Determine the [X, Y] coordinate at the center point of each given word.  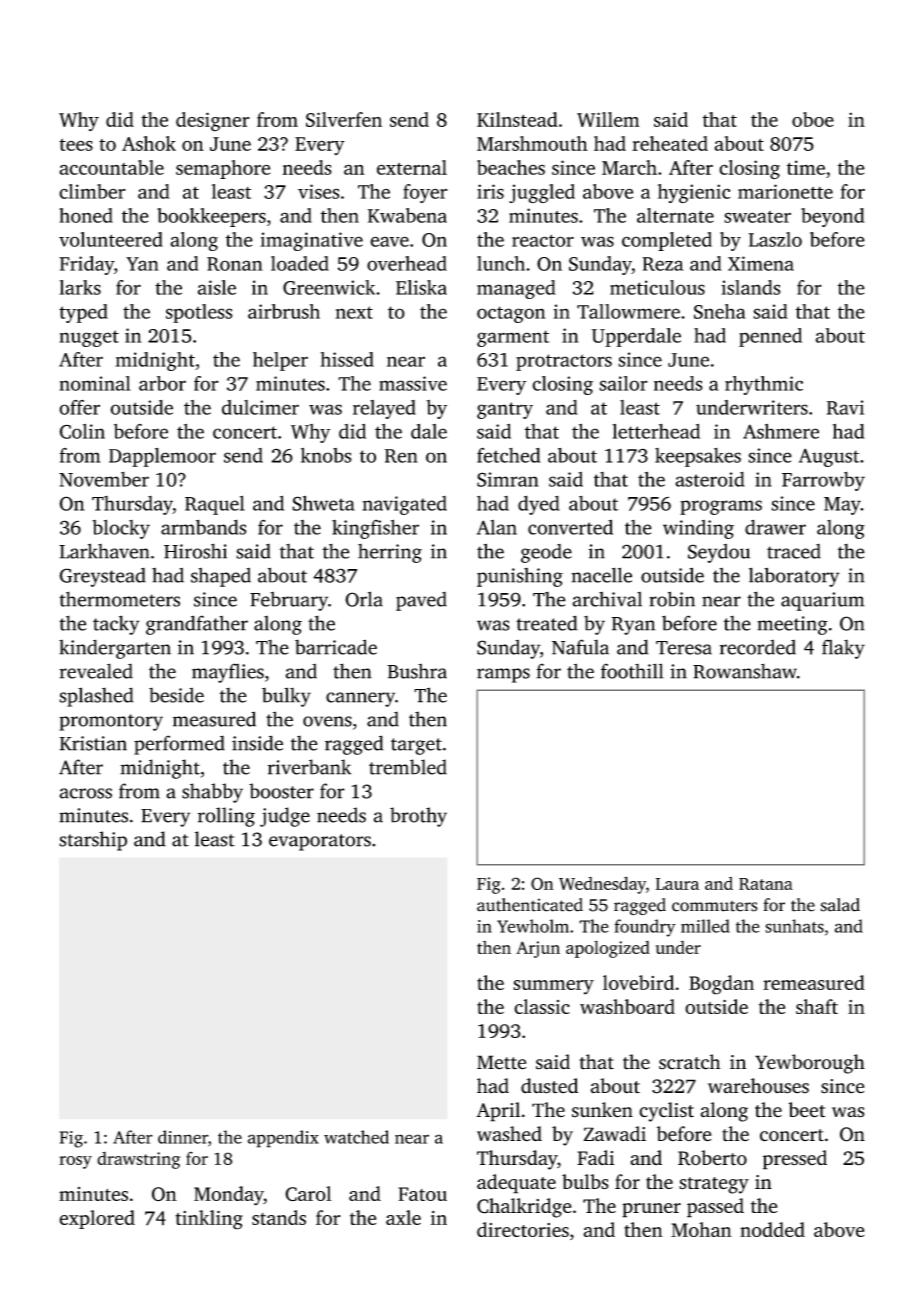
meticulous [657, 287]
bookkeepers [211, 217]
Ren [401, 456]
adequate [516, 1184]
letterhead [656, 431]
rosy [75, 1162]
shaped [221, 577]
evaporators [320, 842]
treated [547, 623]
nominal [95, 383]
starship [93, 841]
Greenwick [329, 287]
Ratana [766, 884]
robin [672, 599]
